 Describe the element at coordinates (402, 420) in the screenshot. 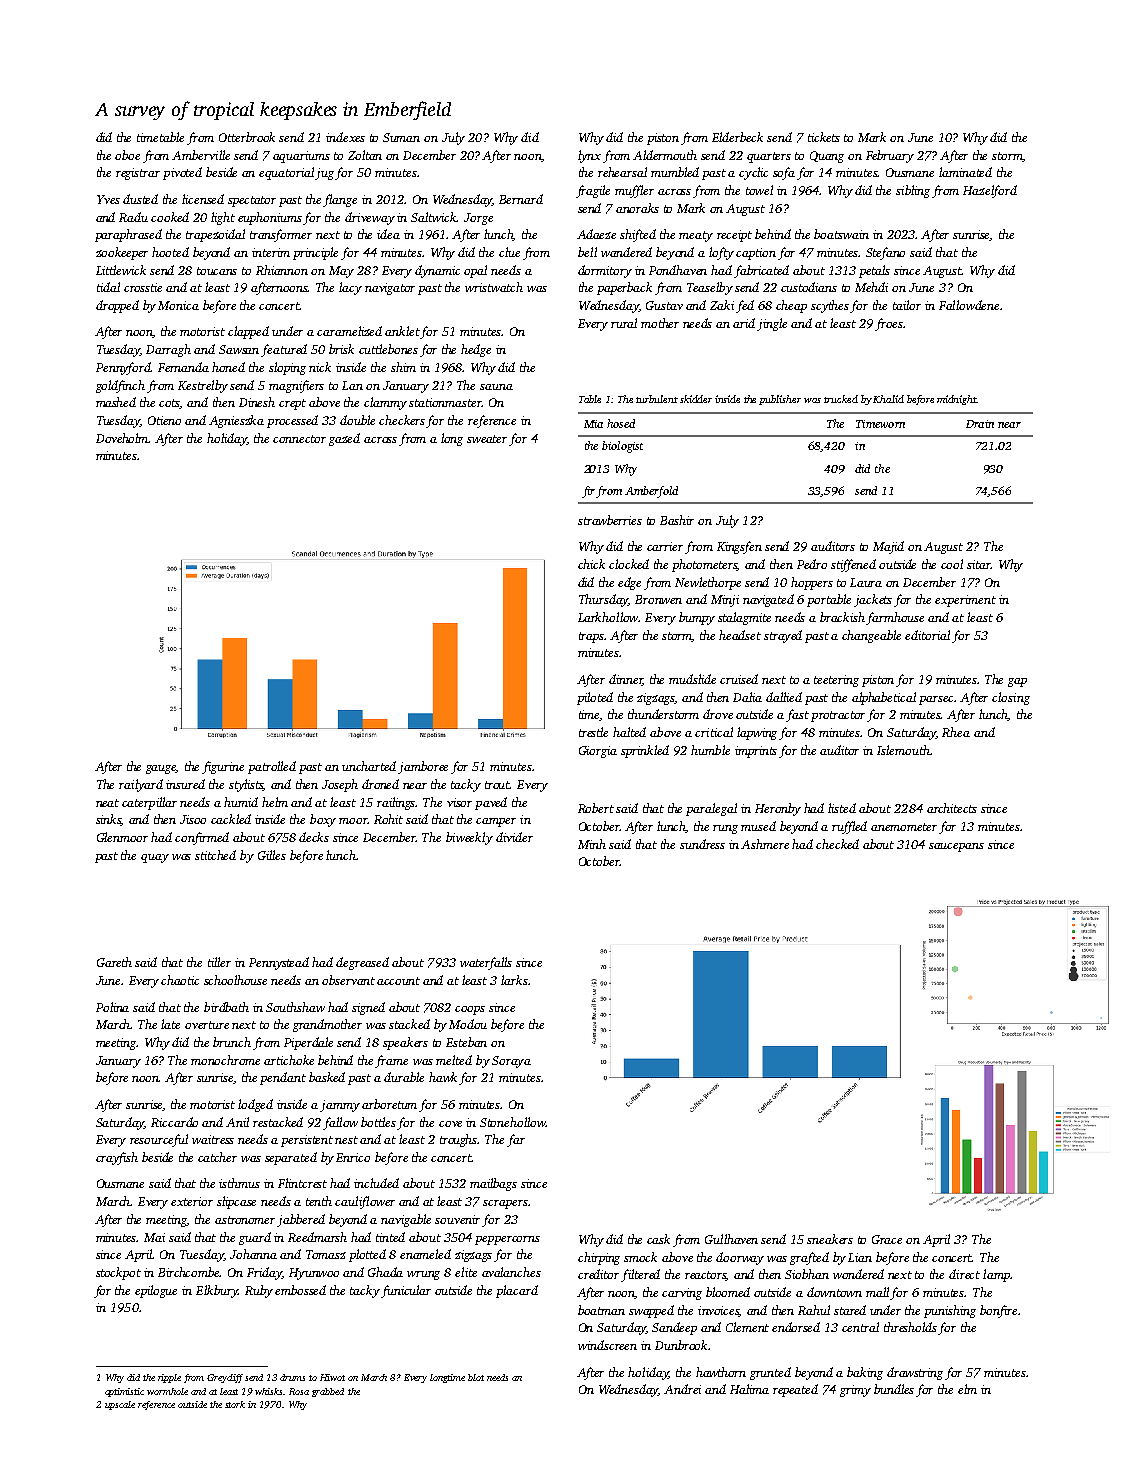

I see `checkers` at that location.
